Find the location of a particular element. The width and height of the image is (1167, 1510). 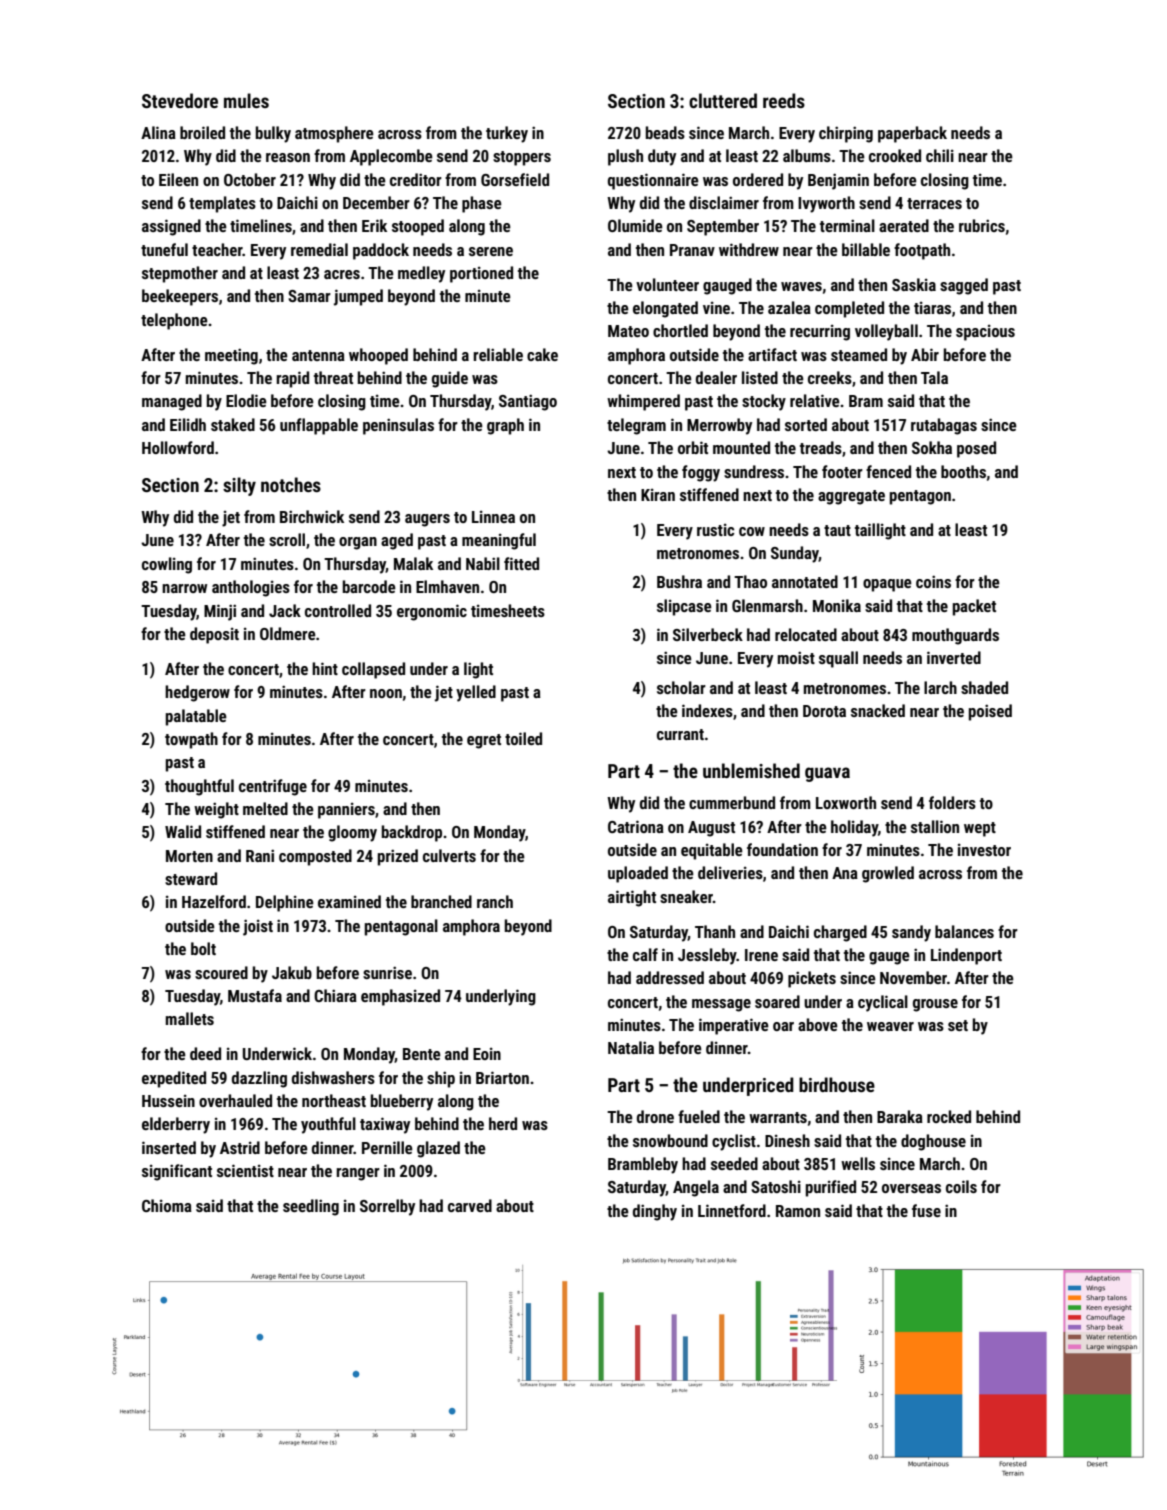

weaver is located at coordinates (890, 1026).
